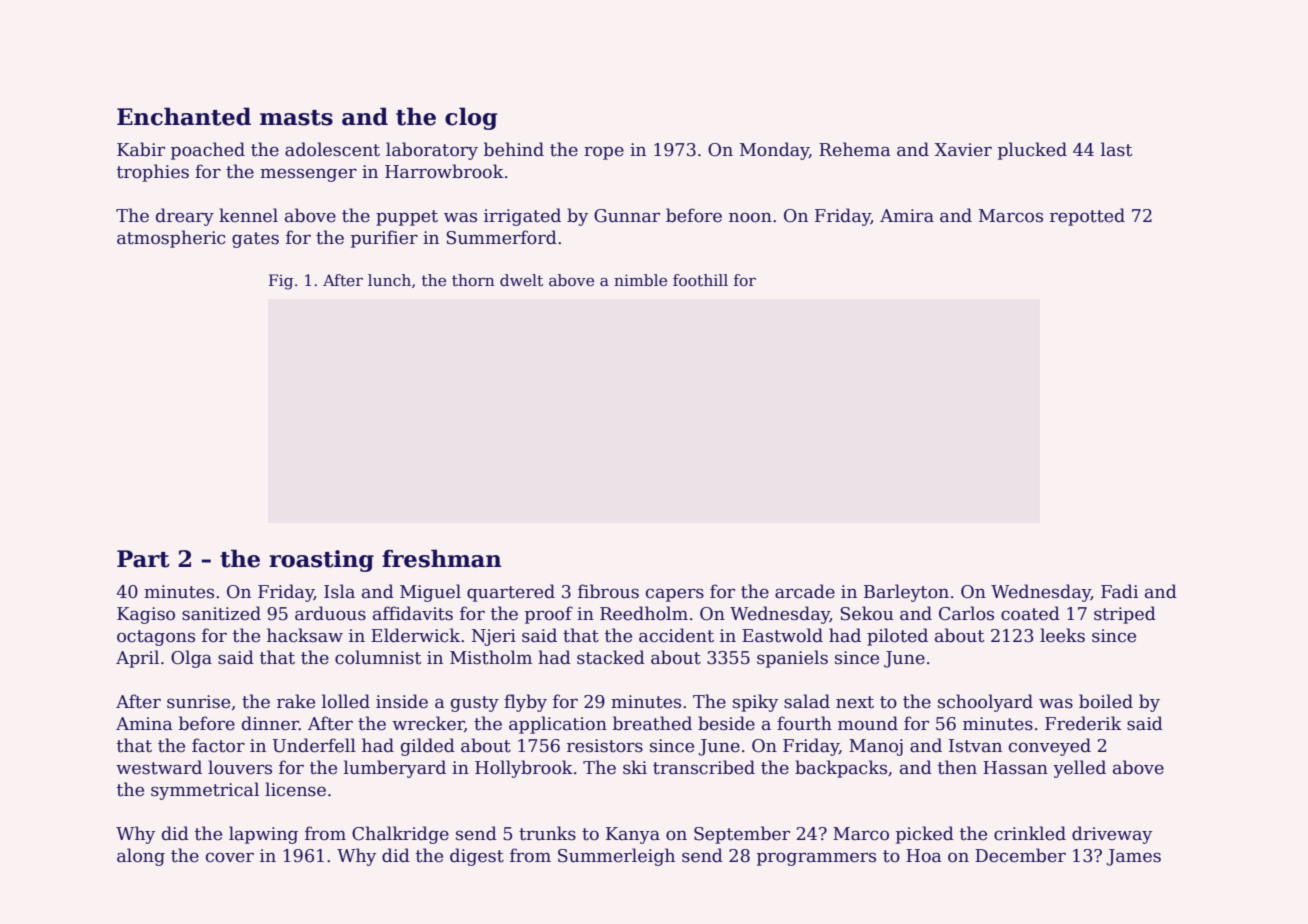 The image size is (1308, 924). What do you see at coordinates (963, 150) in the screenshot?
I see `Xavier` at bounding box center [963, 150].
